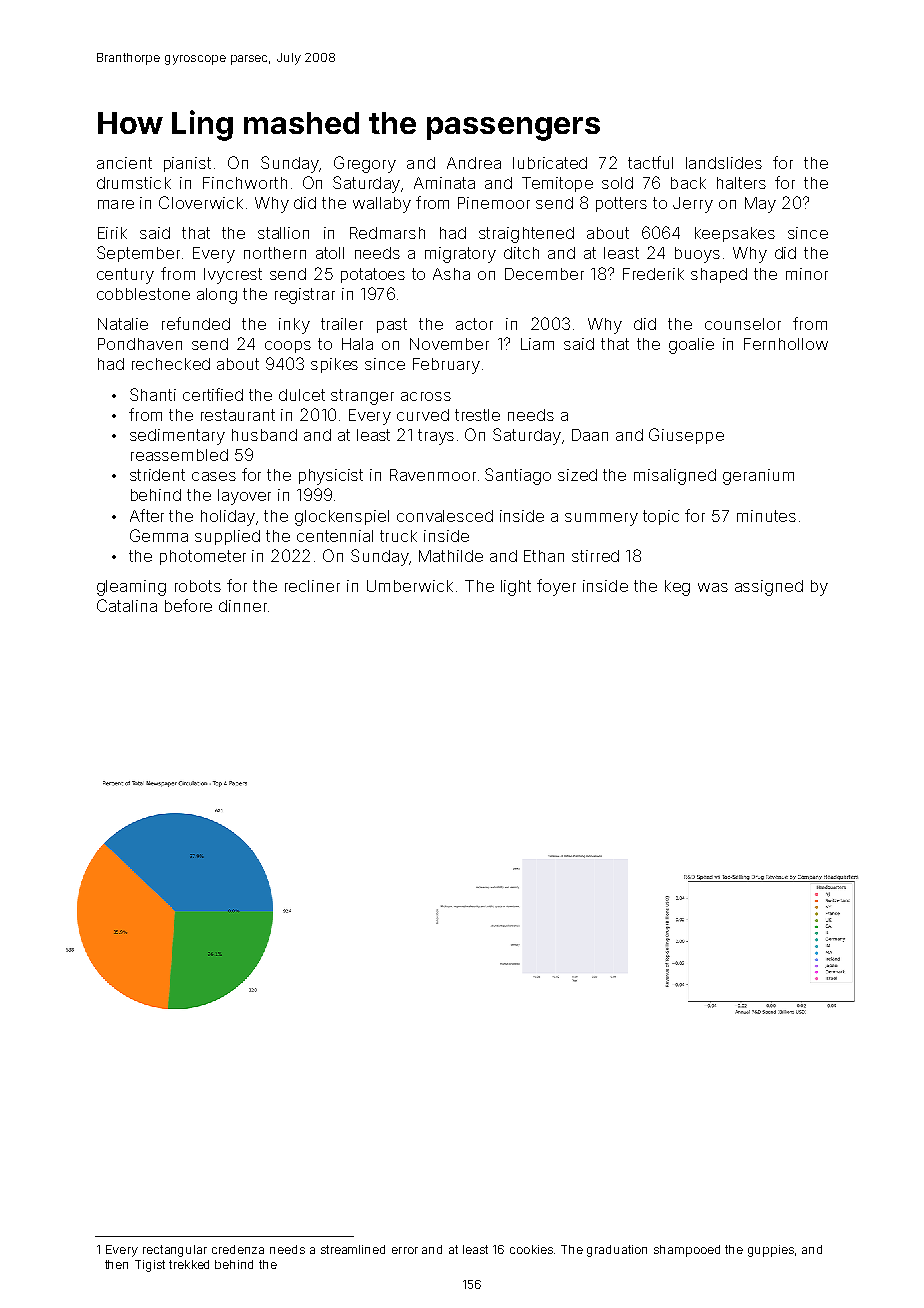 This screenshot has width=924, height=1308. I want to click on gleaming, so click(131, 588).
